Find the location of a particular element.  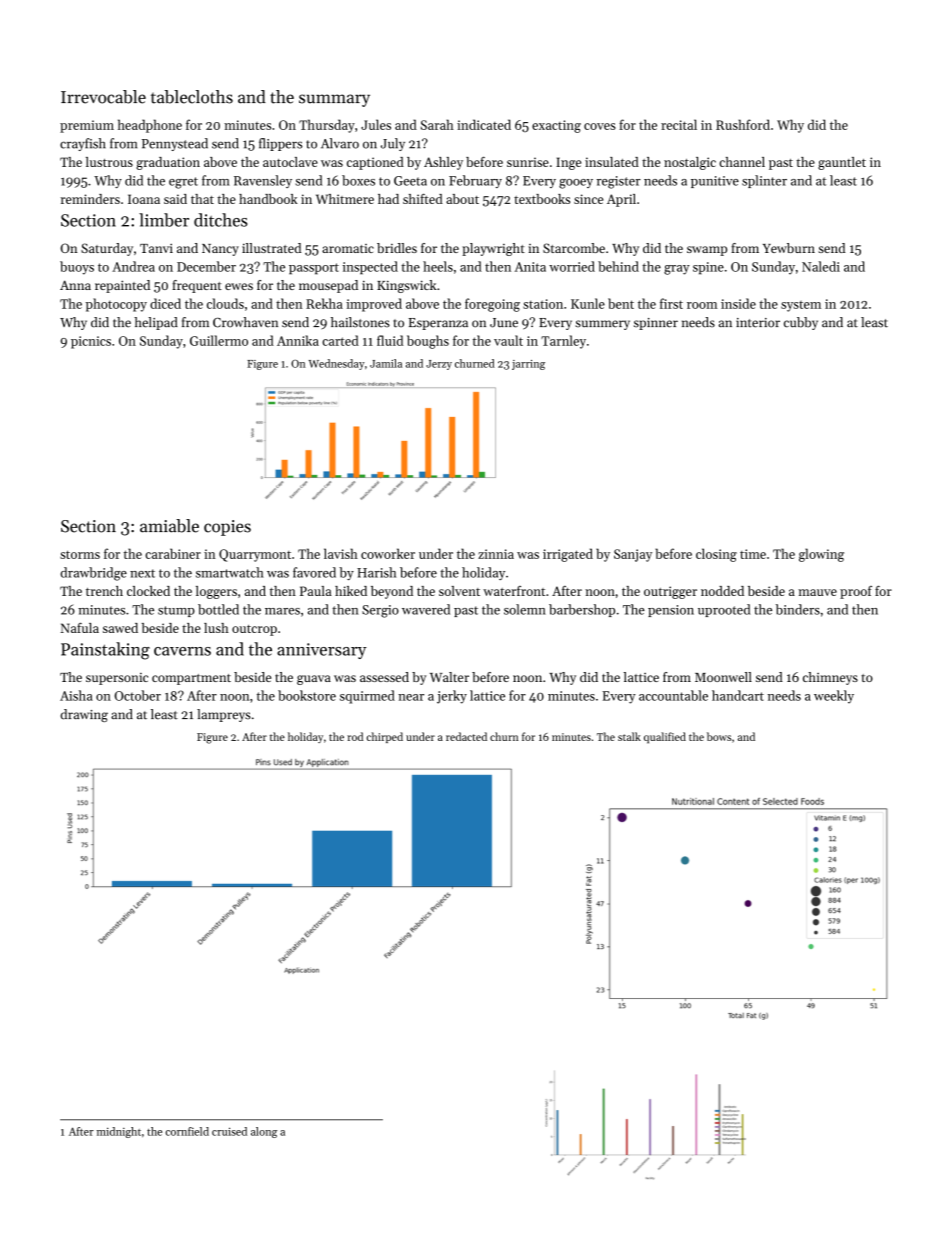

Jerzy is located at coordinates (439, 365).
